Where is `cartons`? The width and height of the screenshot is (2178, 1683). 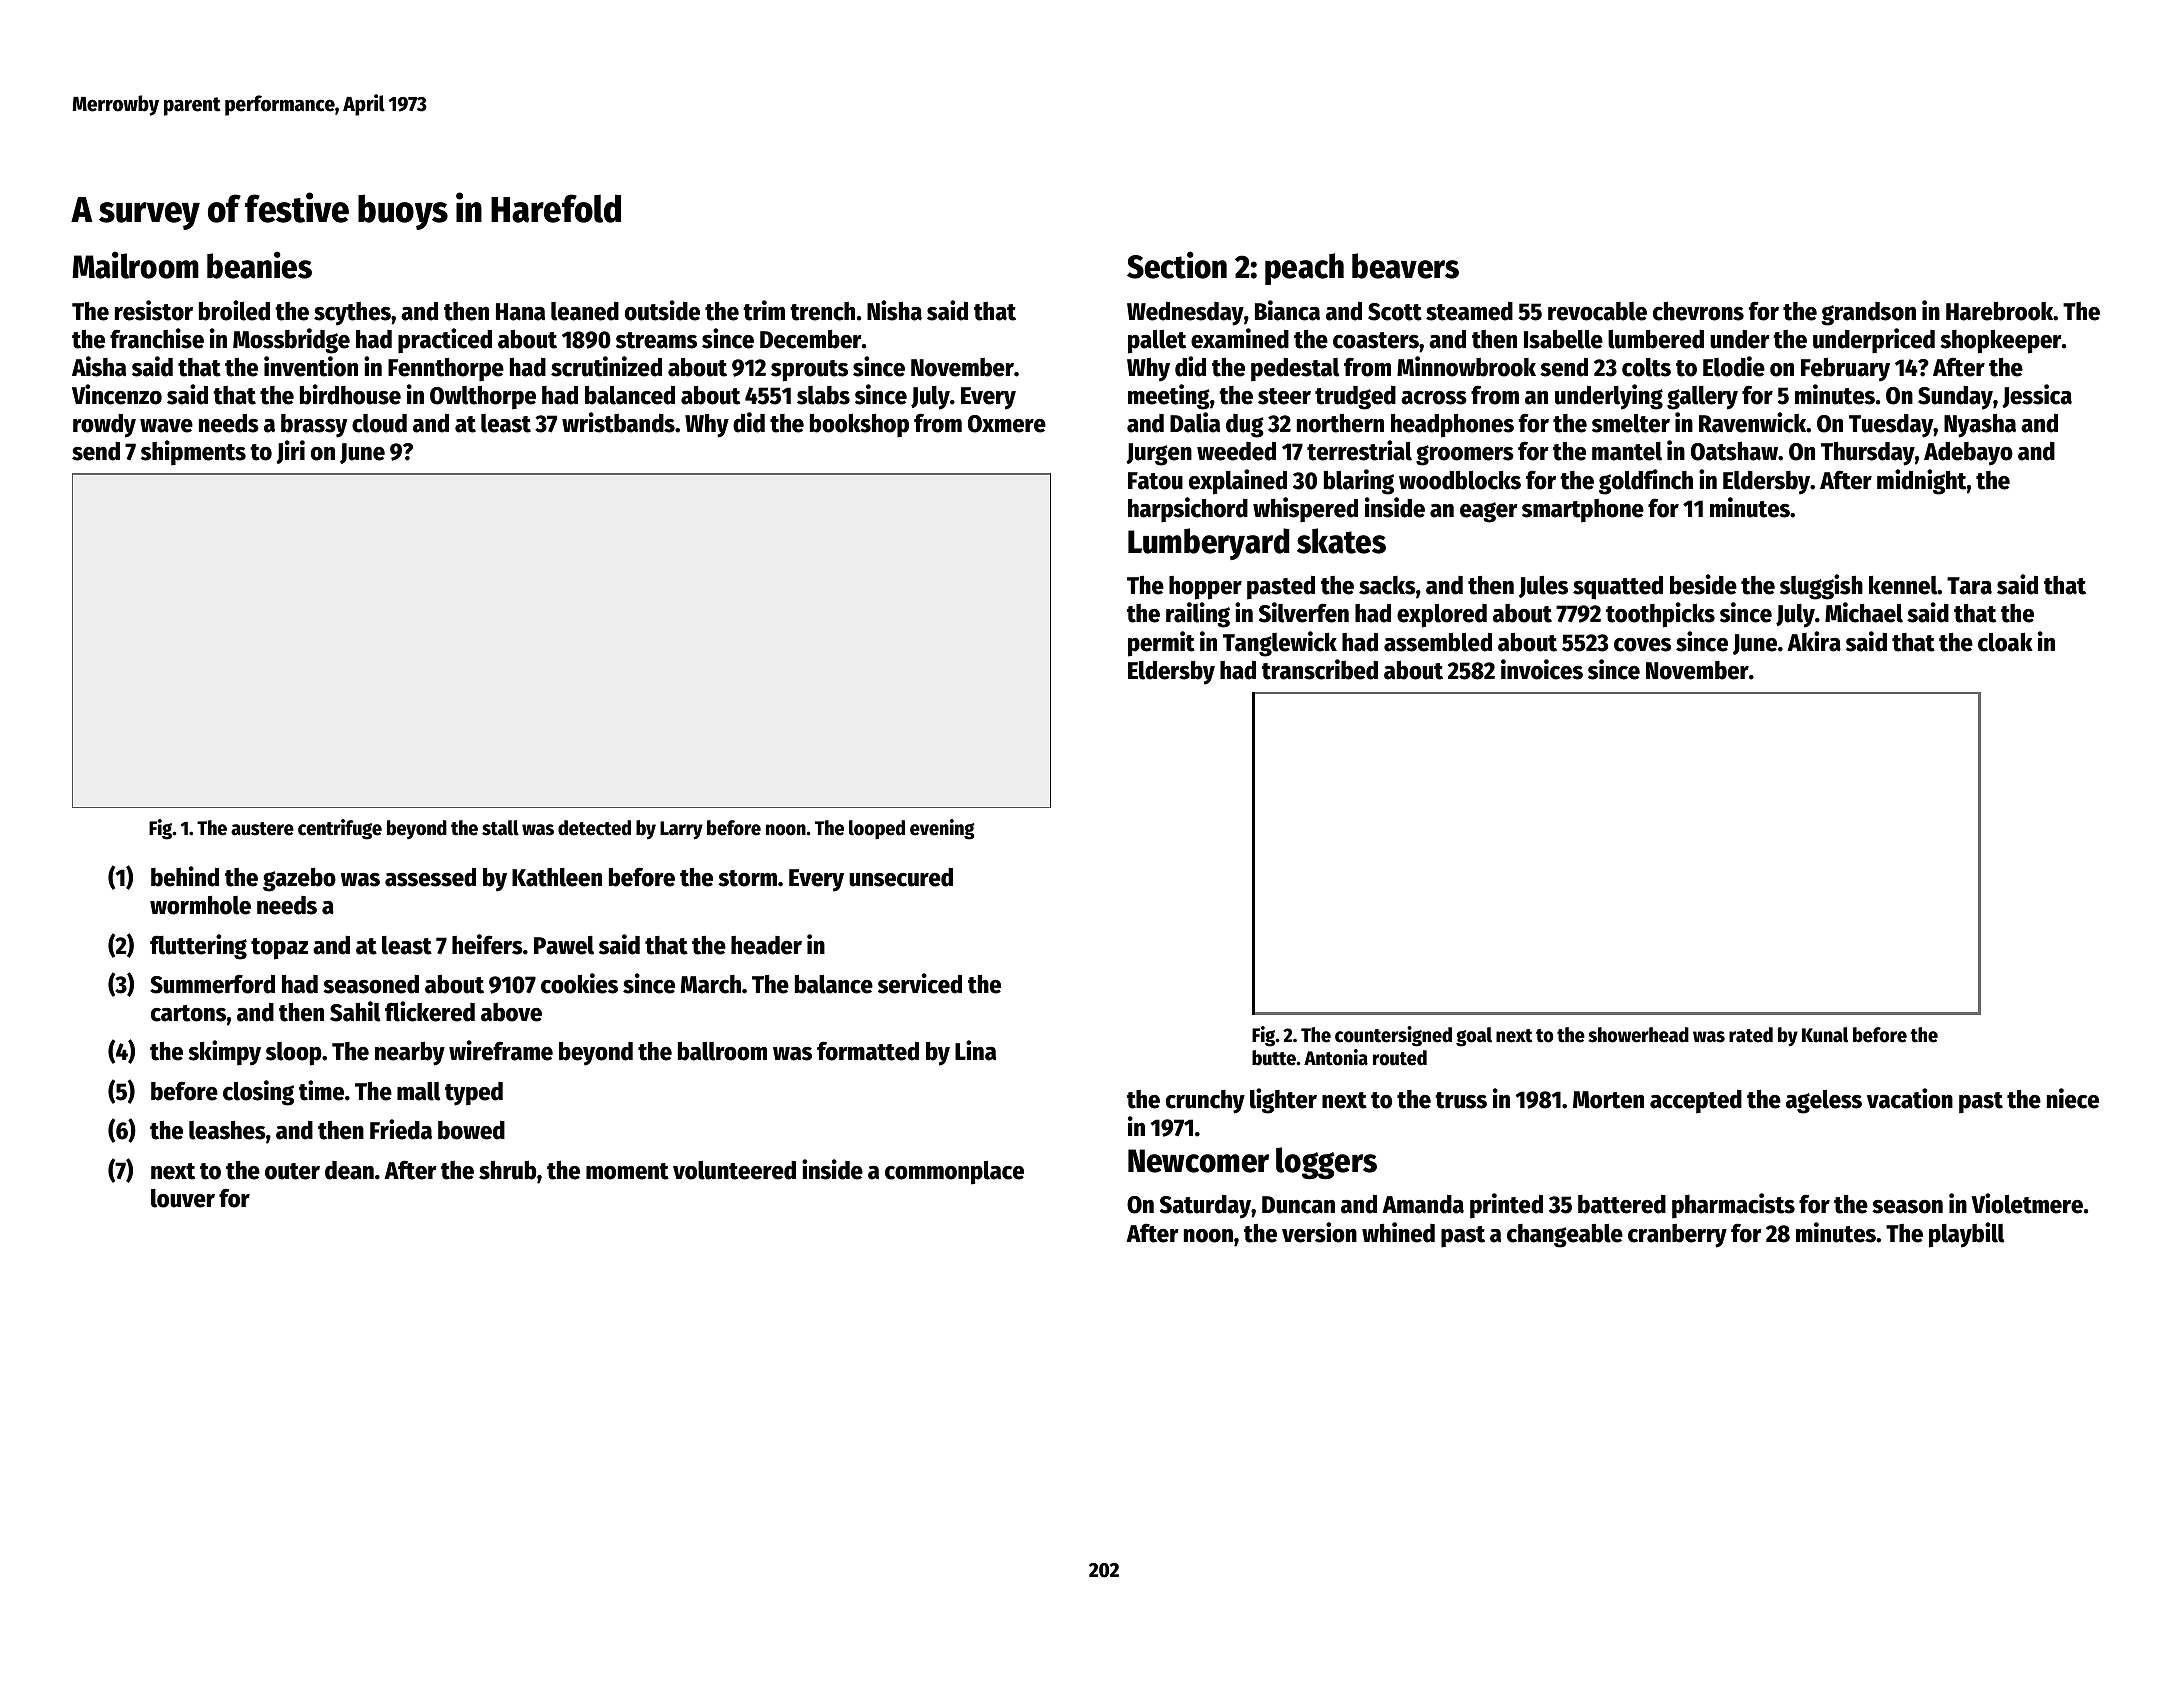
cartons is located at coordinates (188, 1013).
